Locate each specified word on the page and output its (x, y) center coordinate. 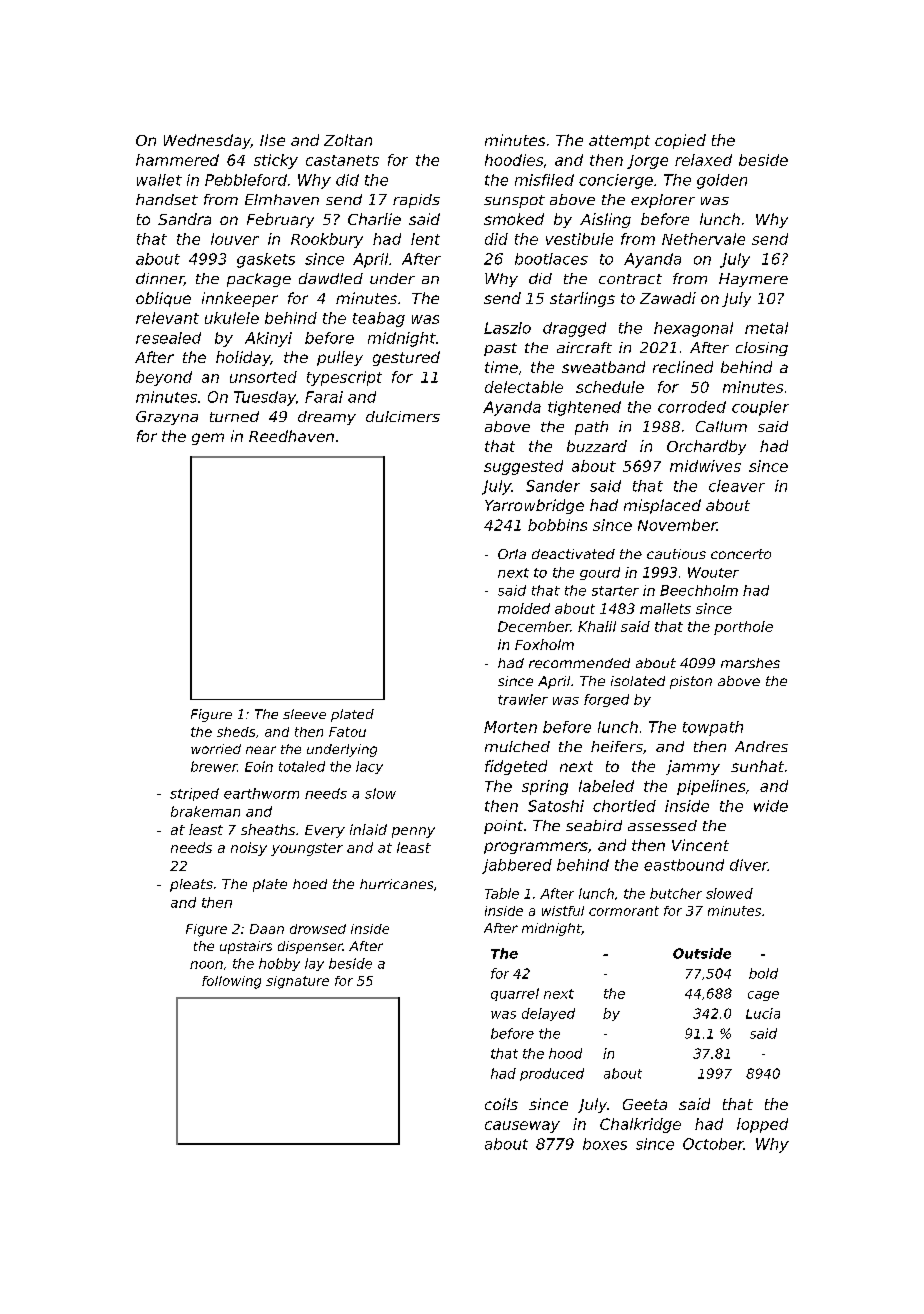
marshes (750, 663)
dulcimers (403, 416)
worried (216, 749)
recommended (579, 663)
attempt (619, 142)
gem (208, 439)
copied (680, 141)
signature (297, 982)
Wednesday (207, 141)
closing (762, 349)
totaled (302, 766)
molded (524, 608)
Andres (761, 746)
